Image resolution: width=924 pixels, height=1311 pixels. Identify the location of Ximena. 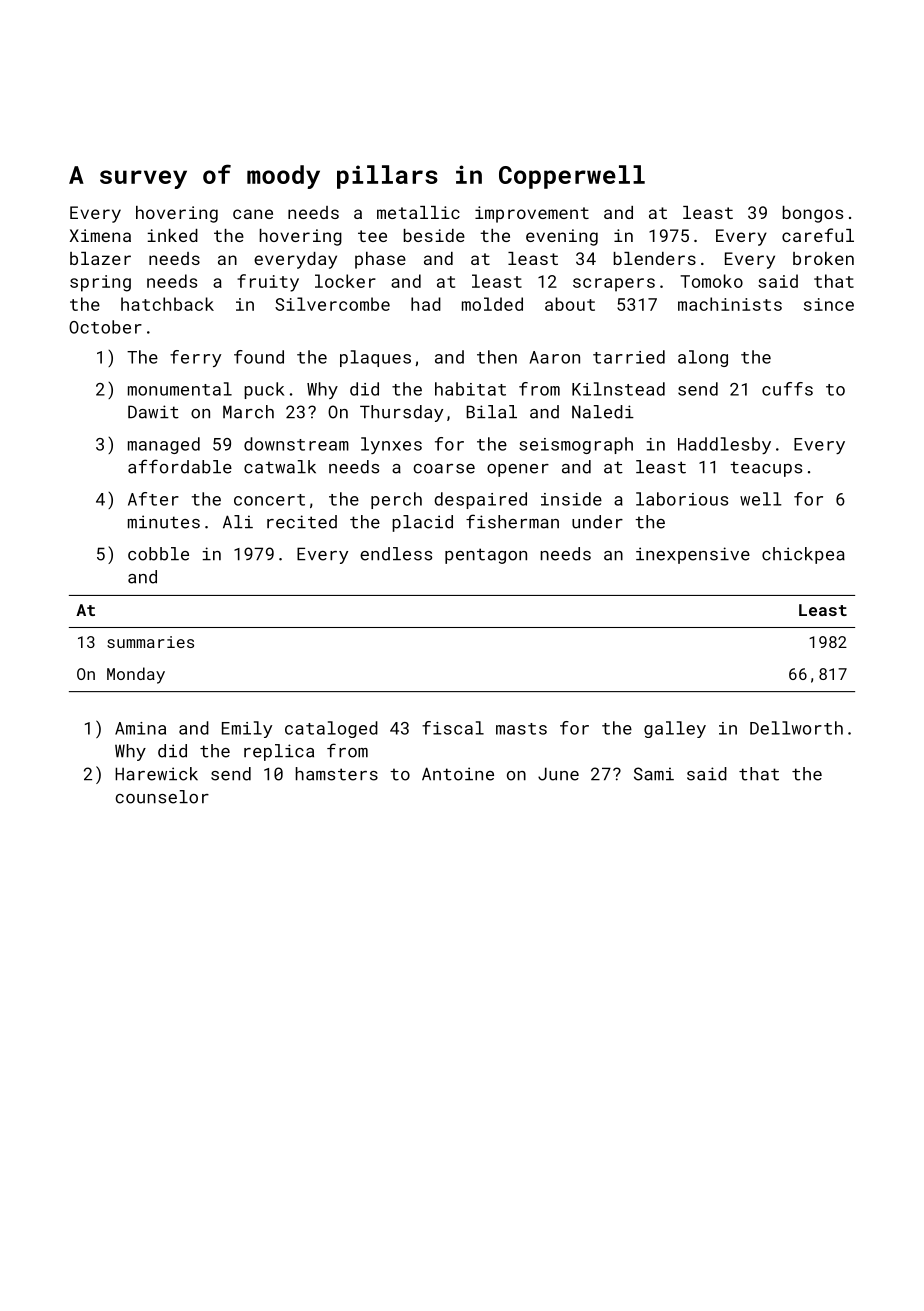
(100, 235).
